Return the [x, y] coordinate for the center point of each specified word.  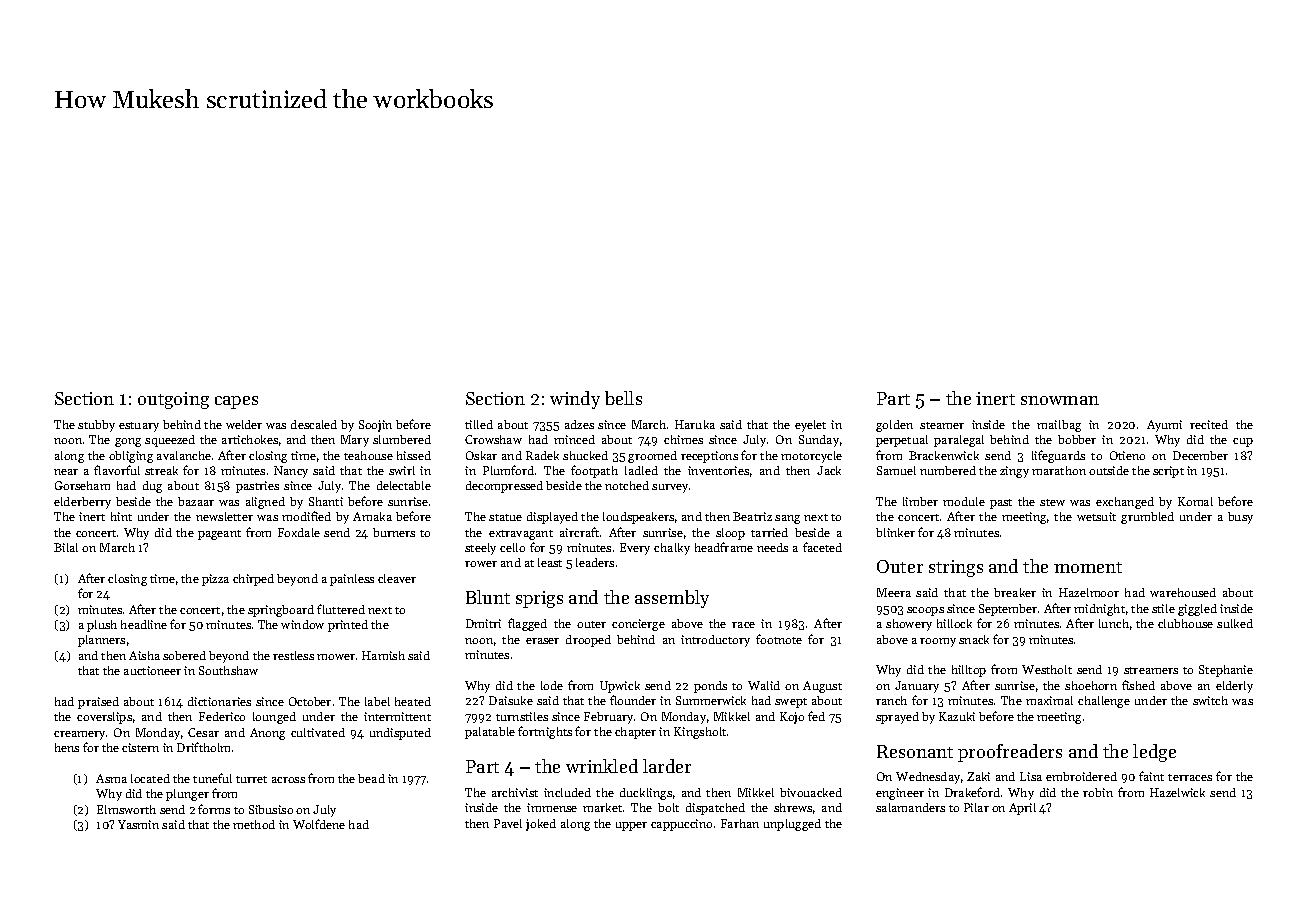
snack [974, 639]
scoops [925, 611]
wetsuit [1096, 516]
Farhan [740, 823]
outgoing [173, 400]
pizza [215, 580]
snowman [1060, 400]
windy [575, 400]
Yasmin [138, 824]
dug [152, 487]
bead [371, 778]
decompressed [504, 487]
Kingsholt [700, 733]
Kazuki [957, 716]
